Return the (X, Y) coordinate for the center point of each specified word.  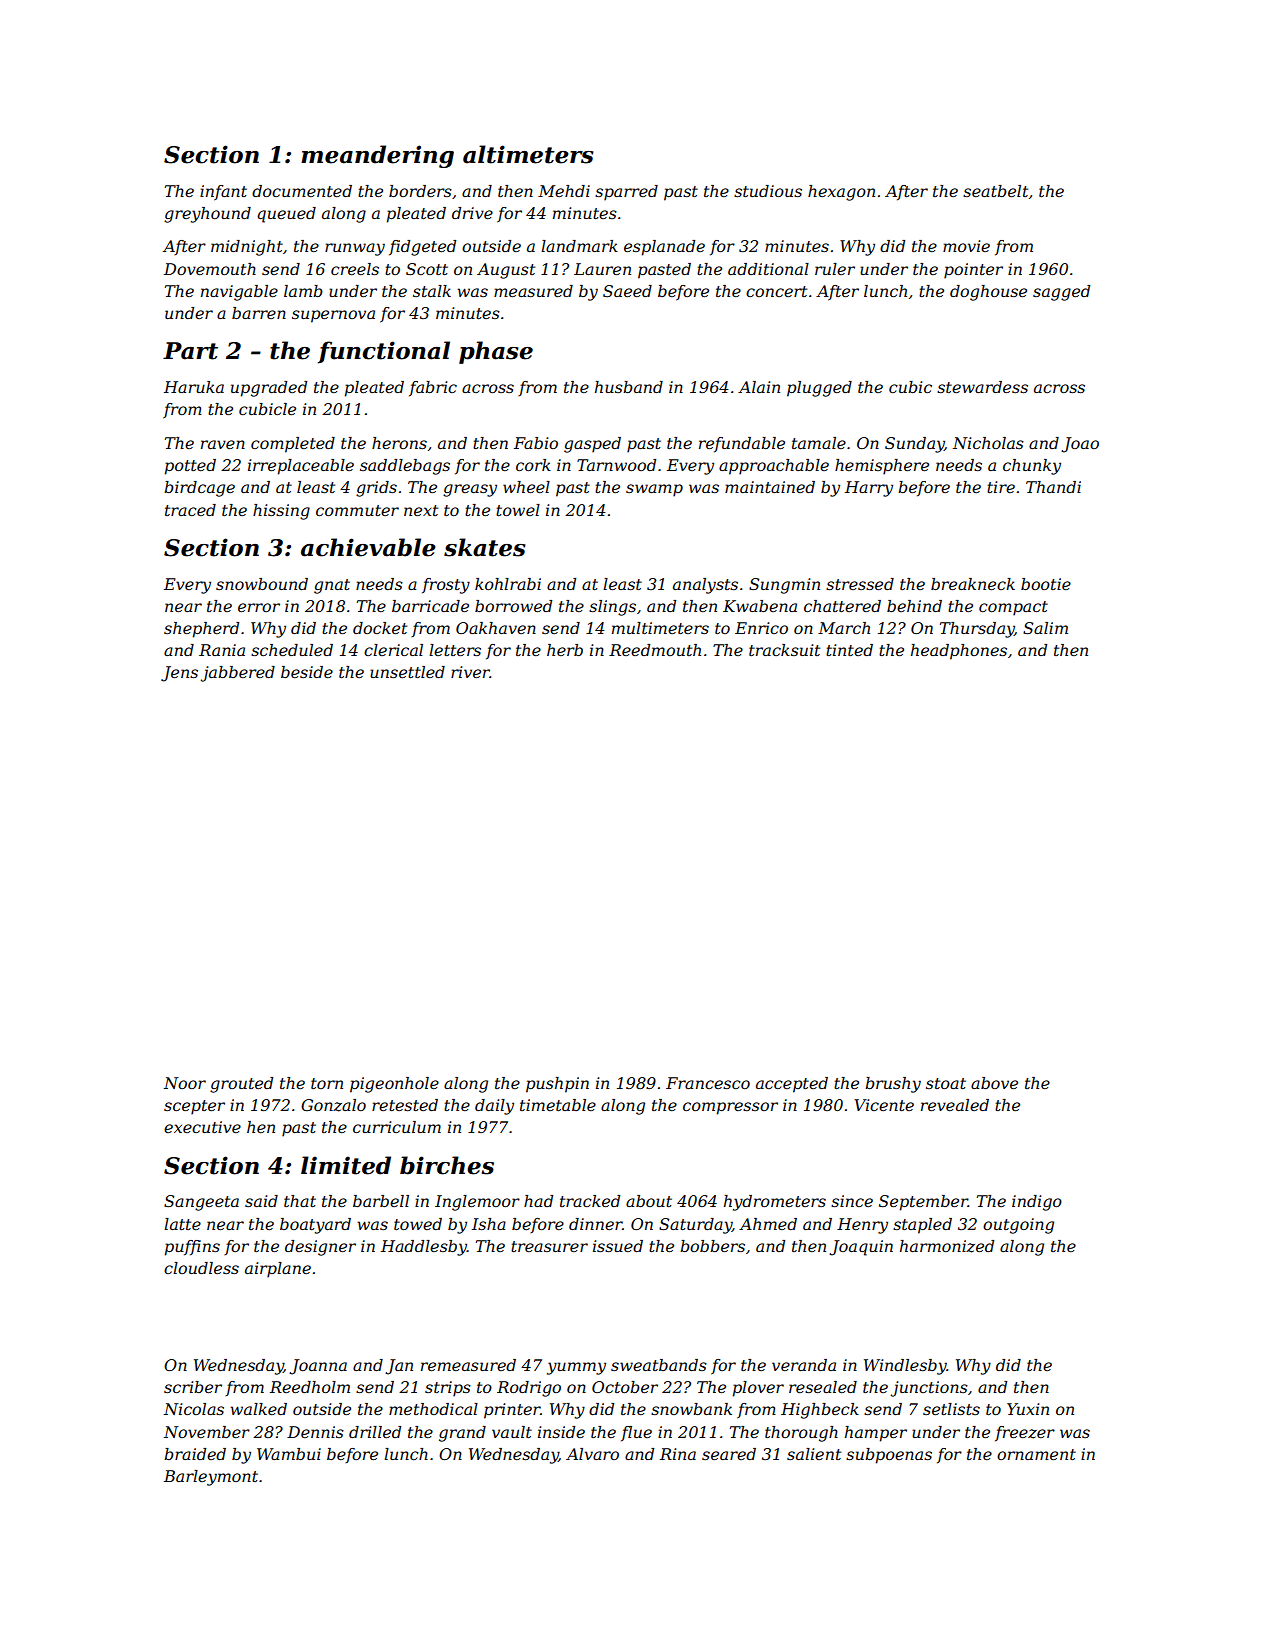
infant (223, 193)
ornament (1036, 1454)
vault (512, 1432)
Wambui (289, 1454)
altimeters (528, 154)
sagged (1061, 293)
